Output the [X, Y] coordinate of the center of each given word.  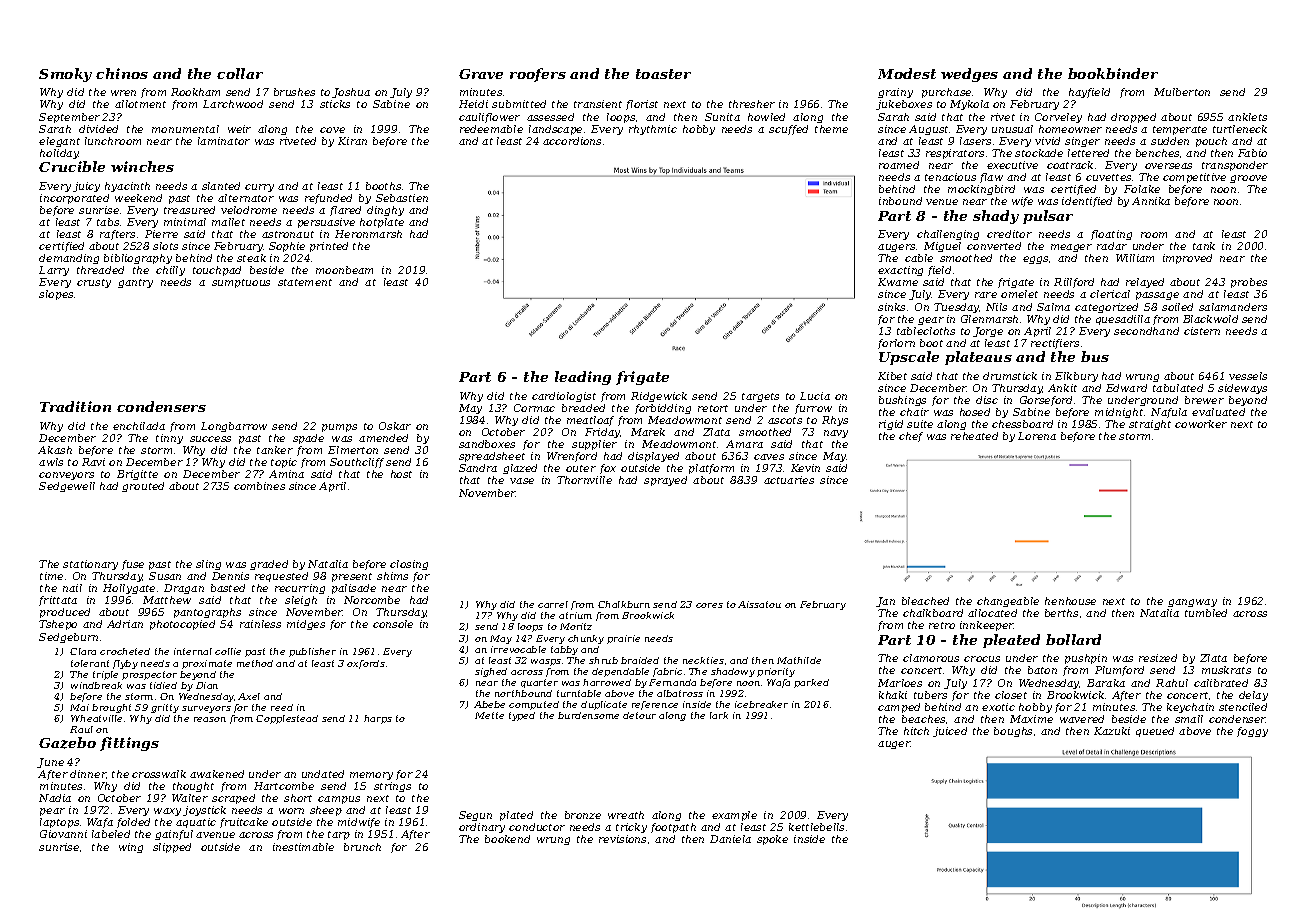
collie [228, 651]
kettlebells [816, 827]
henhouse [1070, 601]
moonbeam [344, 270]
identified [1087, 202]
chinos [122, 73]
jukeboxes [904, 105]
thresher [752, 104]
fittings [129, 744]
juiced [950, 732]
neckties [703, 660]
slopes [56, 295]
